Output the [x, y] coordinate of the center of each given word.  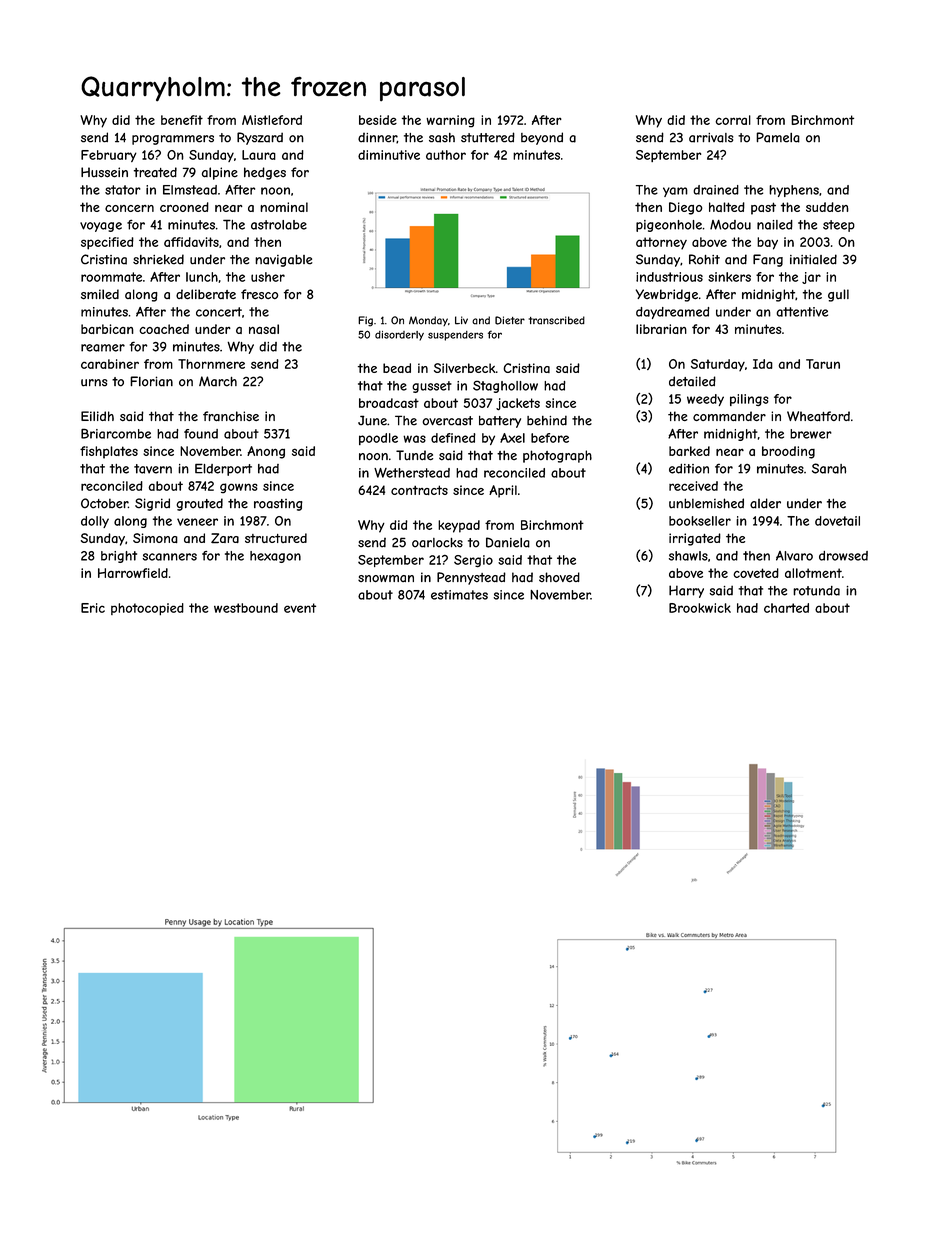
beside [378, 120]
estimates [459, 595]
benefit [182, 120]
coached [164, 329]
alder [765, 503]
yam [675, 192]
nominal [284, 207]
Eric [93, 608]
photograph [557, 456]
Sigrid [152, 504]
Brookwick [700, 608]
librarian [661, 329]
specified [107, 243]
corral [733, 120]
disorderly [399, 336]
